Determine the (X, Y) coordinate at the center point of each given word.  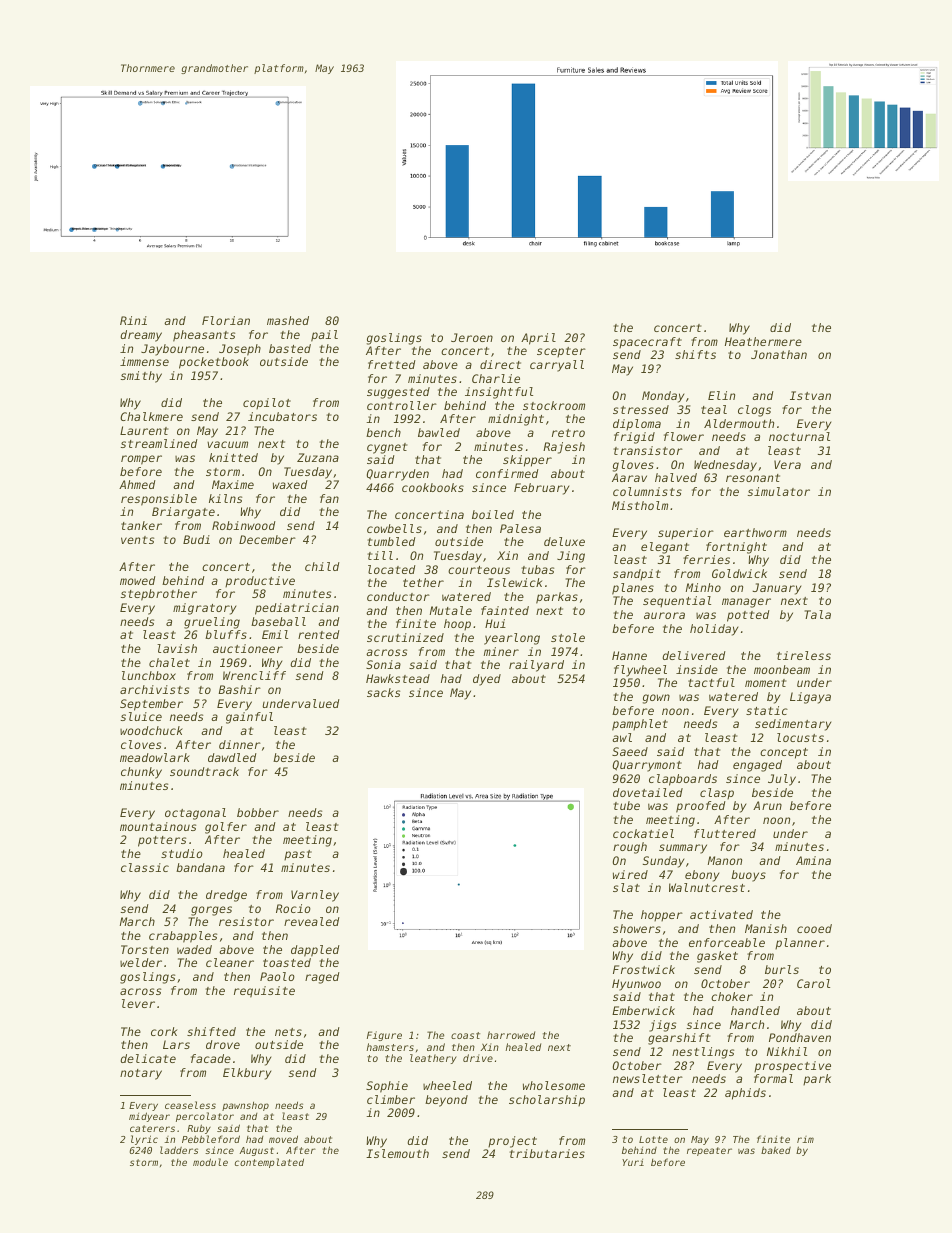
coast (465, 1035)
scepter (561, 352)
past (298, 855)
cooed (814, 928)
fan (329, 498)
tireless (804, 655)
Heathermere (763, 341)
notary (141, 1074)
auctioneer (248, 648)
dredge (226, 896)
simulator (779, 491)
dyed (487, 680)
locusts (800, 737)
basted (290, 348)
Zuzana (318, 457)
